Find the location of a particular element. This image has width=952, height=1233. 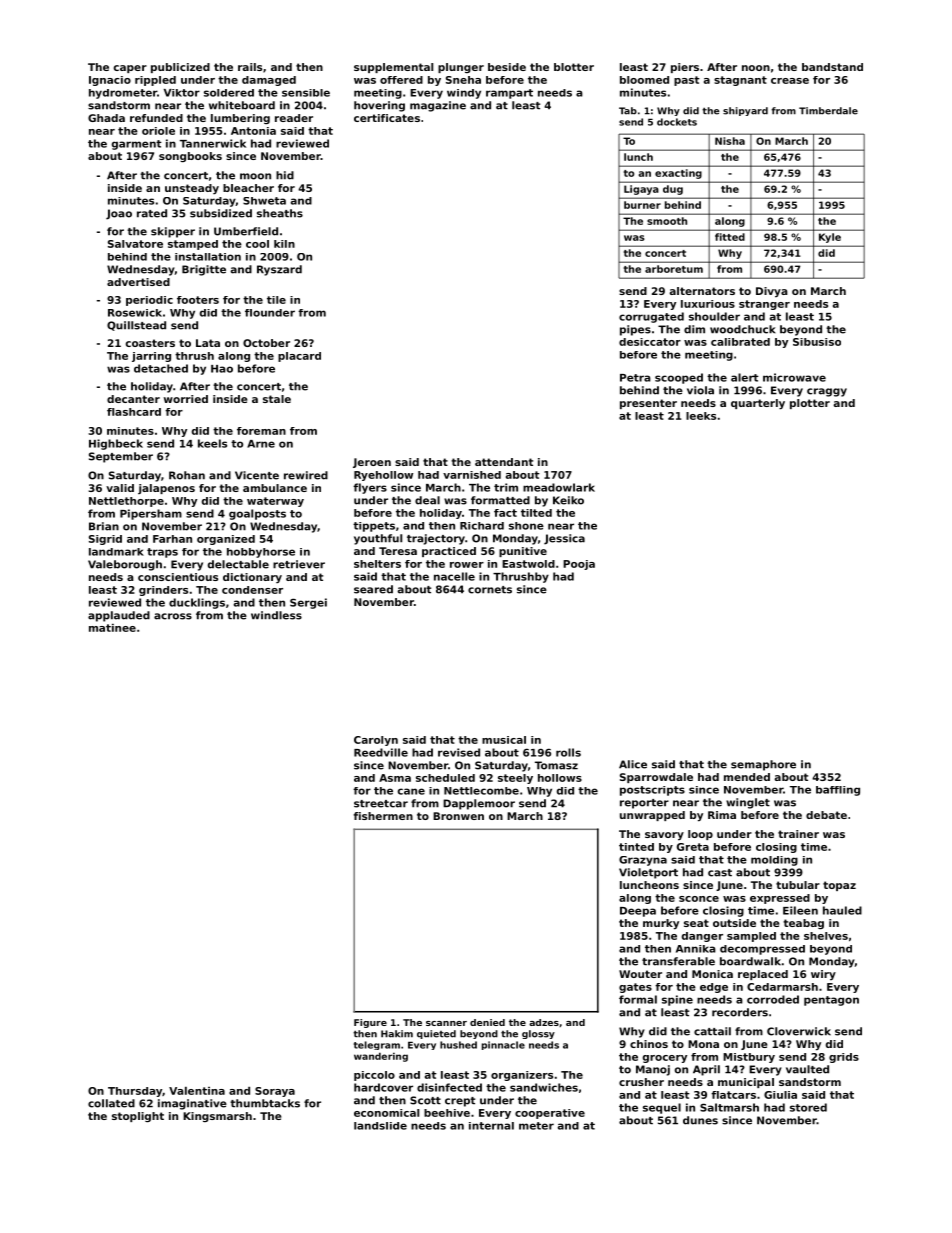

scooped is located at coordinates (679, 378).
